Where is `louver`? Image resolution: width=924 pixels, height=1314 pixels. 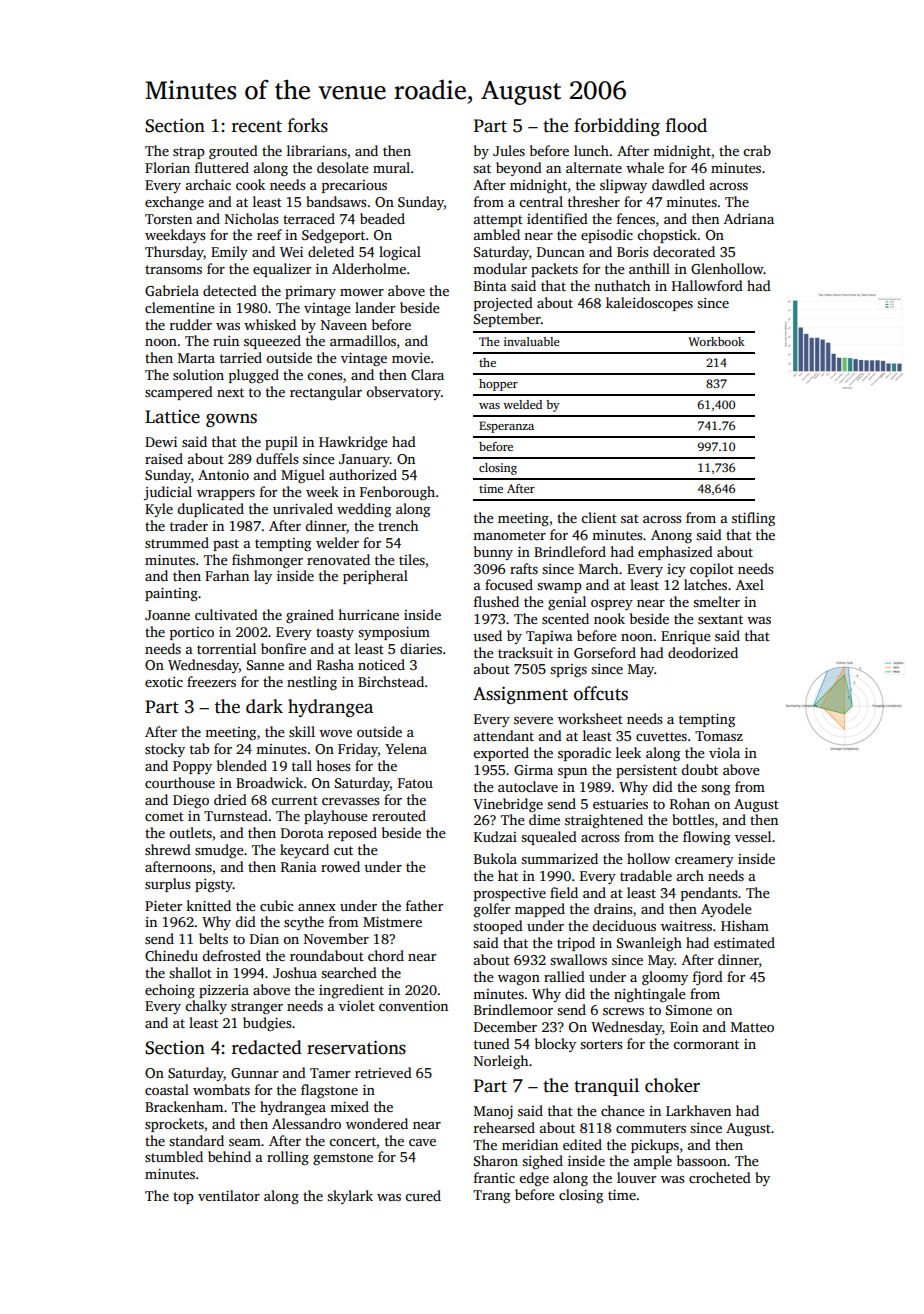 louver is located at coordinates (636, 1177).
